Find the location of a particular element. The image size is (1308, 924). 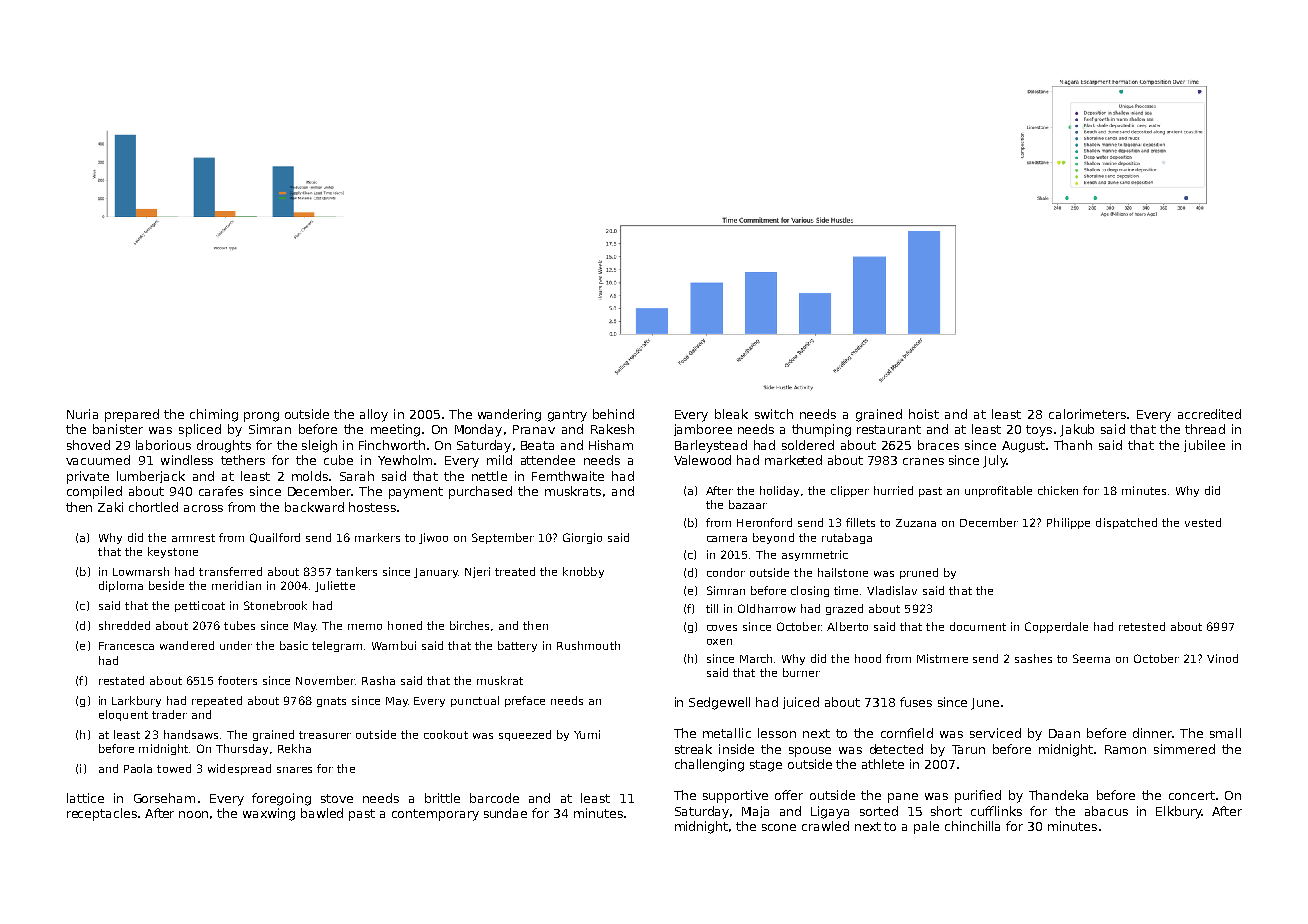

contemporary is located at coordinates (435, 815).
